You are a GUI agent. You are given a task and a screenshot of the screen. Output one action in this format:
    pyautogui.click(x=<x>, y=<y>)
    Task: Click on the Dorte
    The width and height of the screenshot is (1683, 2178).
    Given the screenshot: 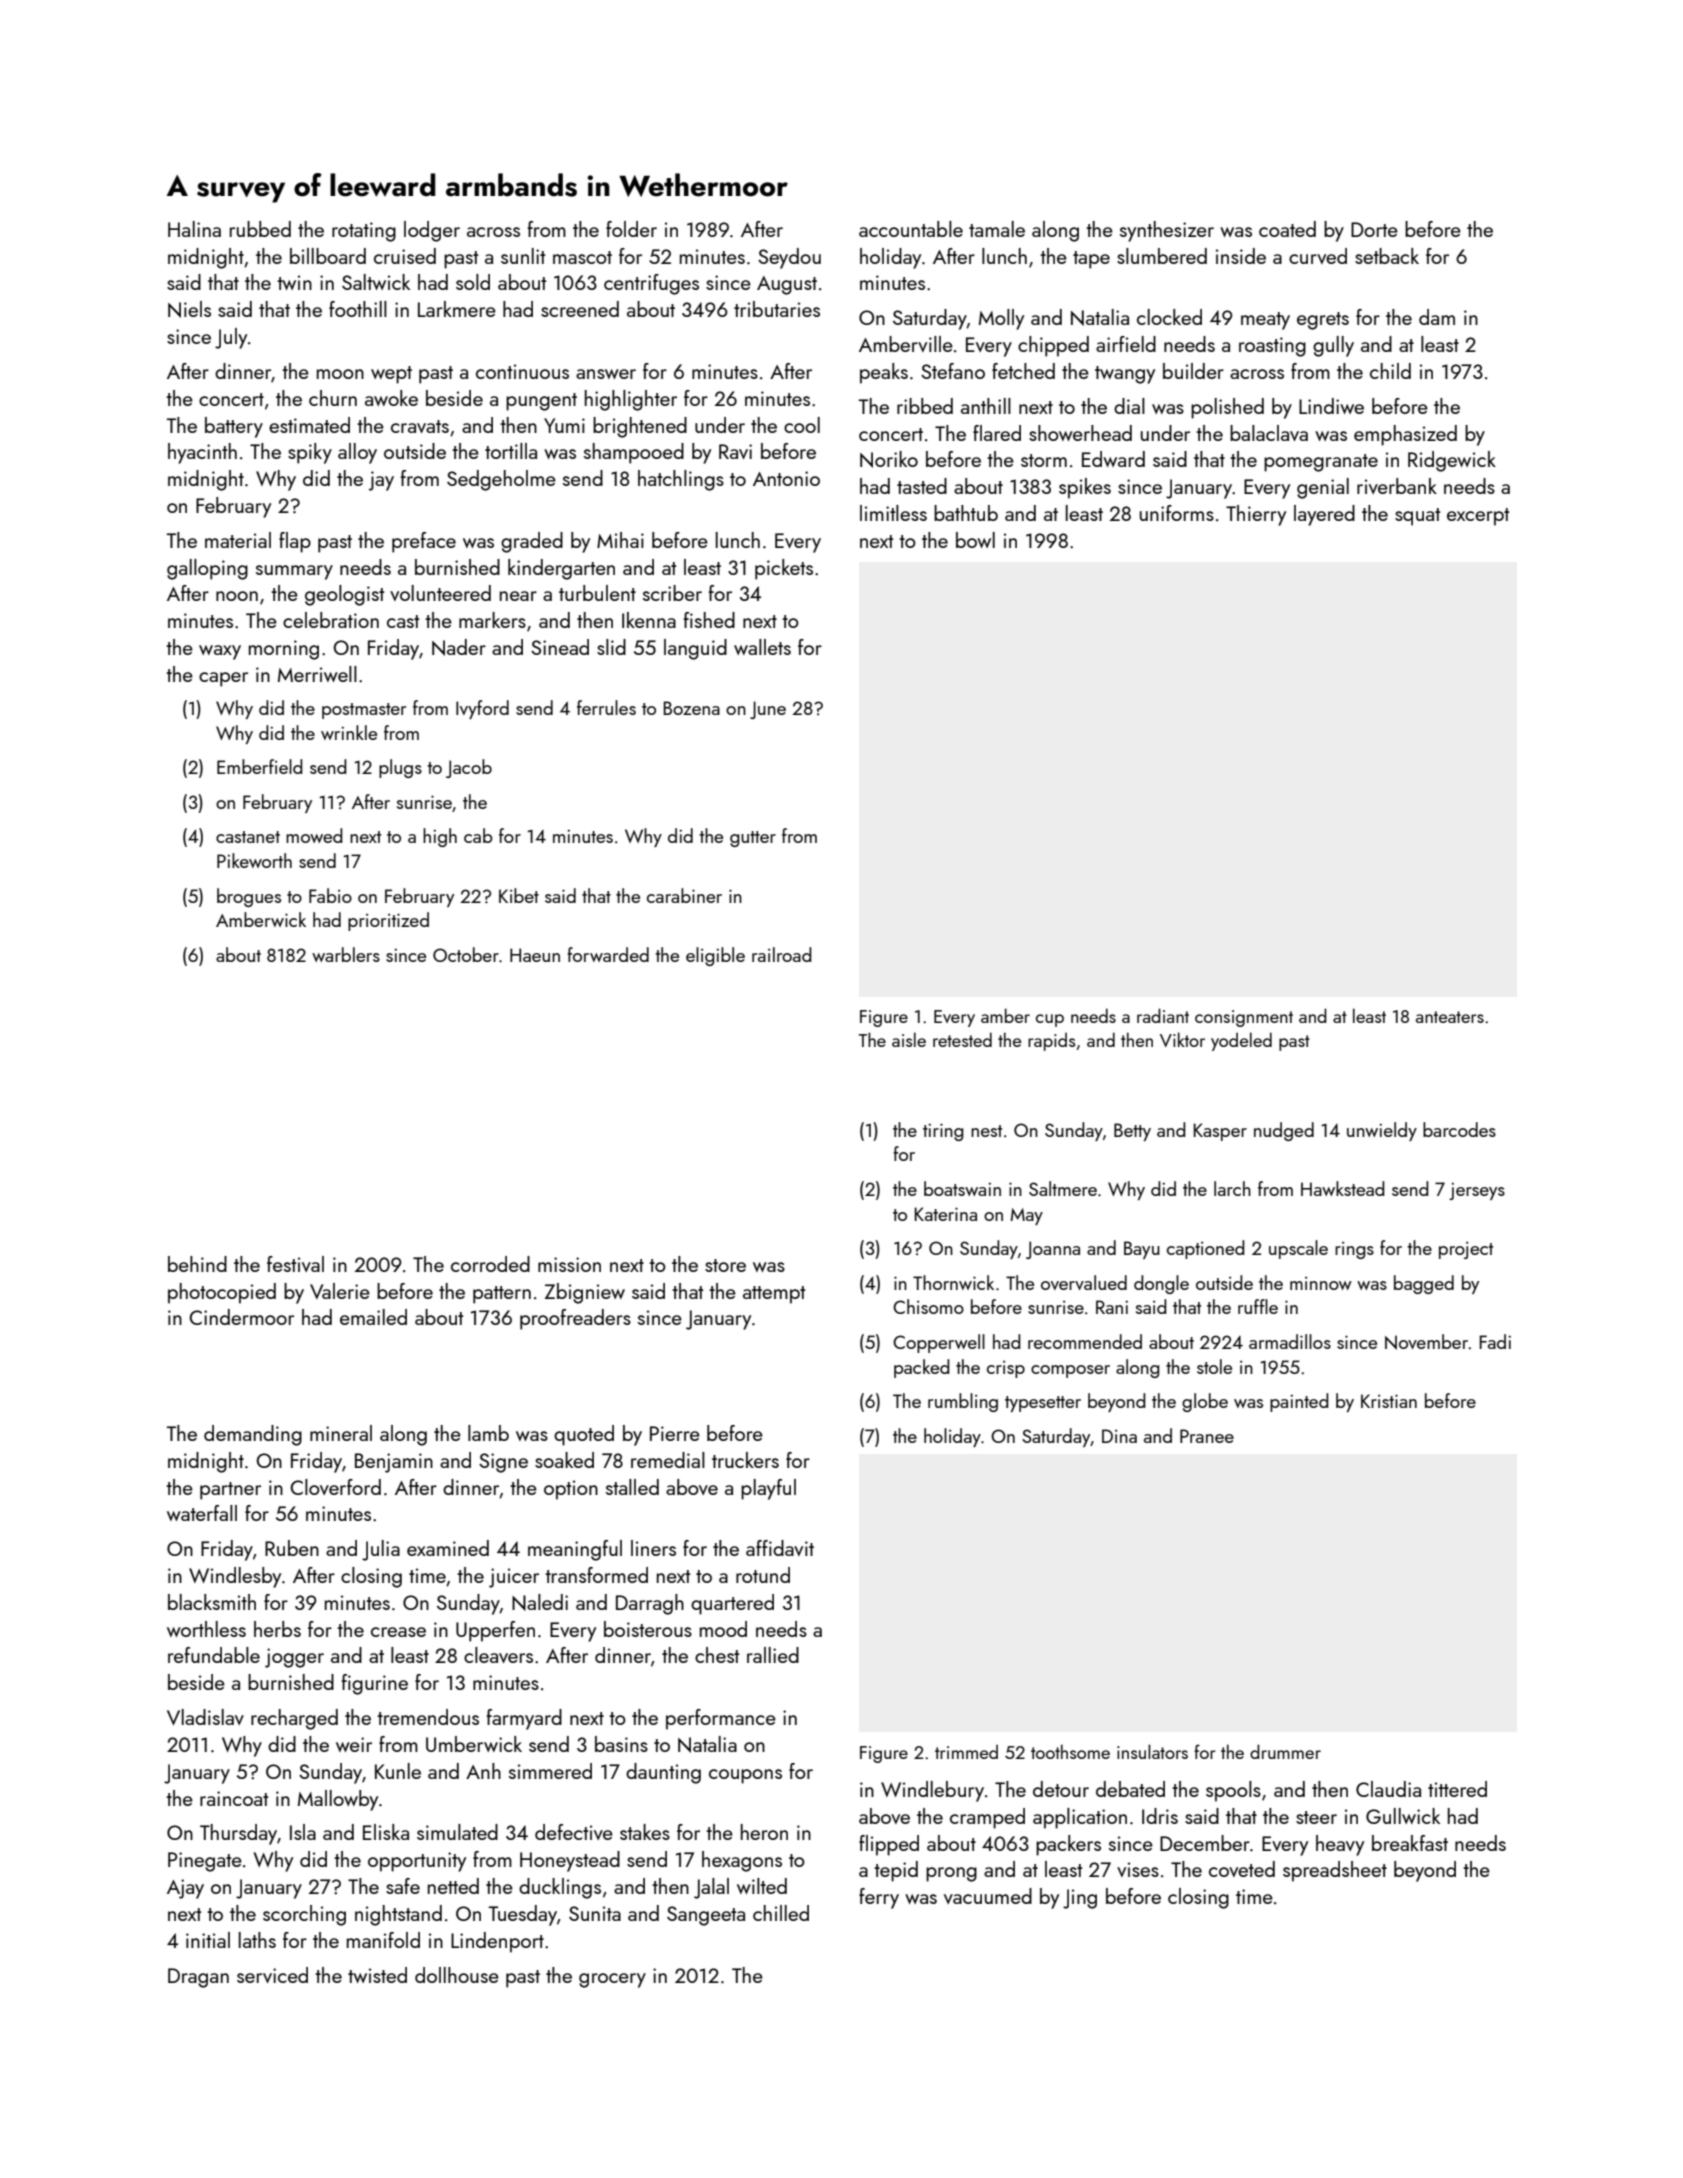 What is the action you would take?
    pyautogui.click(x=1374, y=229)
